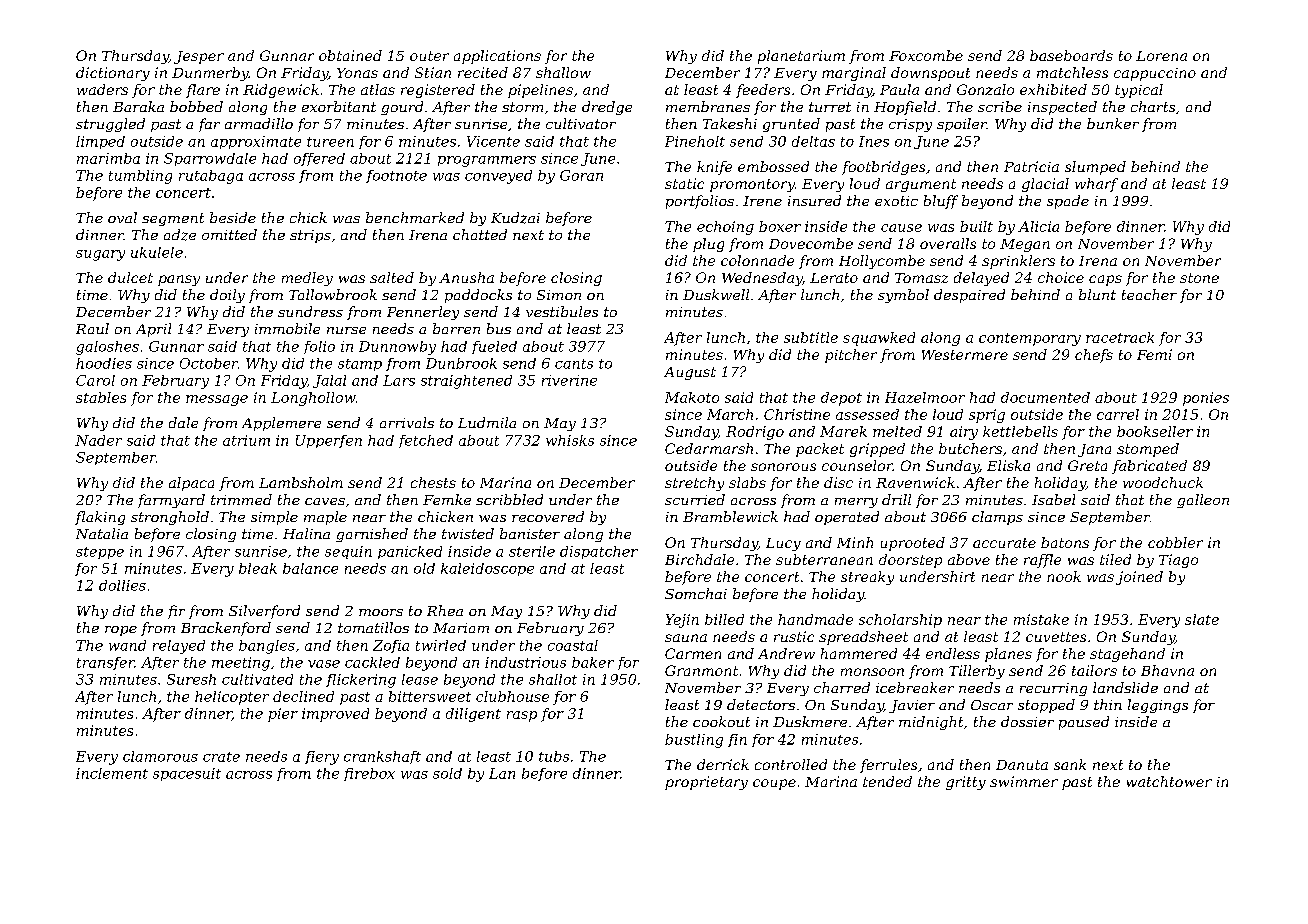  What do you see at coordinates (209, 363) in the screenshot?
I see `October` at bounding box center [209, 363].
